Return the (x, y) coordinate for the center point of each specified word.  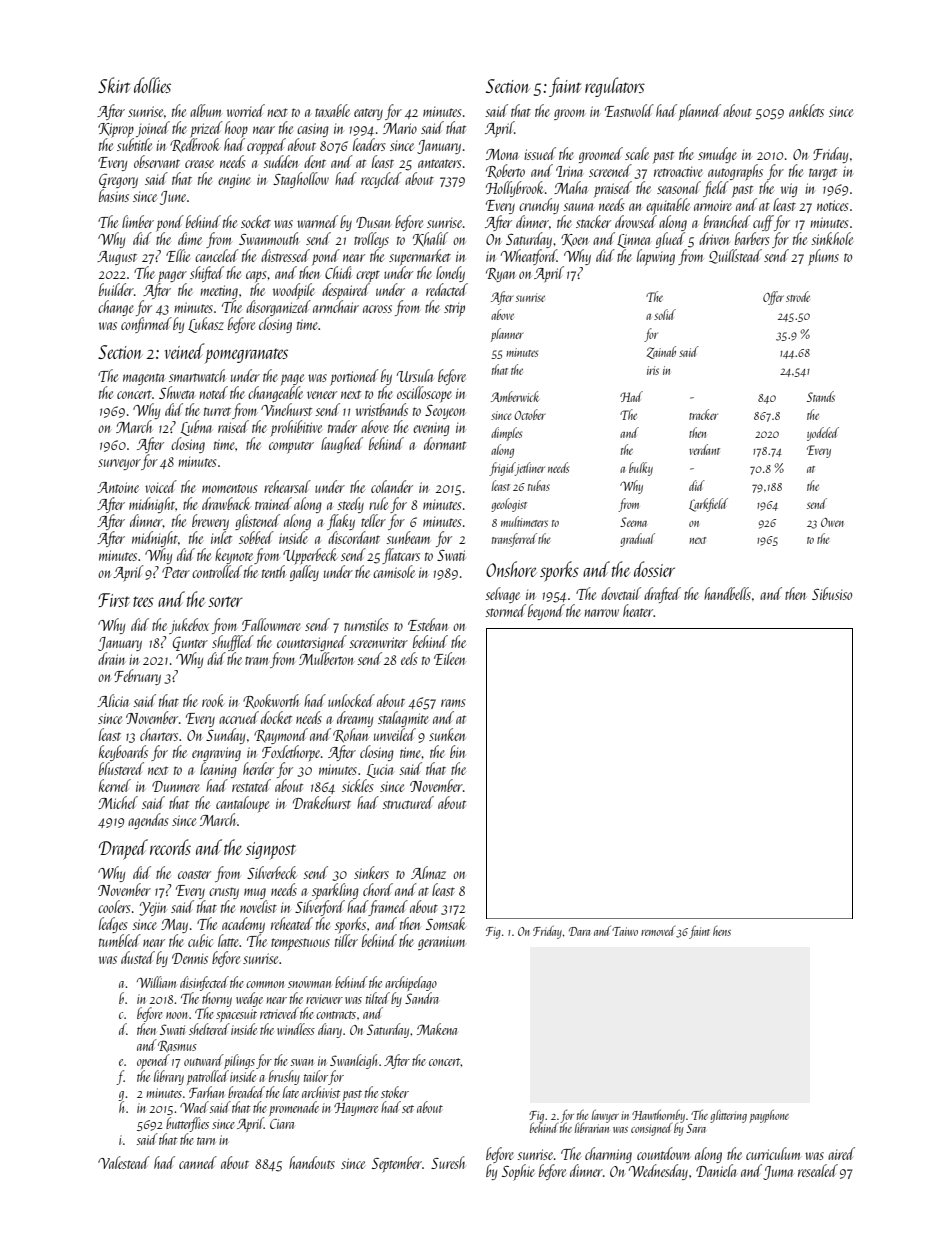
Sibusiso (832, 593)
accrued (239, 717)
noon (177, 1015)
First (114, 600)
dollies (152, 85)
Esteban (428, 624)
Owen (832, 522)
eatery (368, 114)
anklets (806, 110)
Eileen (450, 658)
